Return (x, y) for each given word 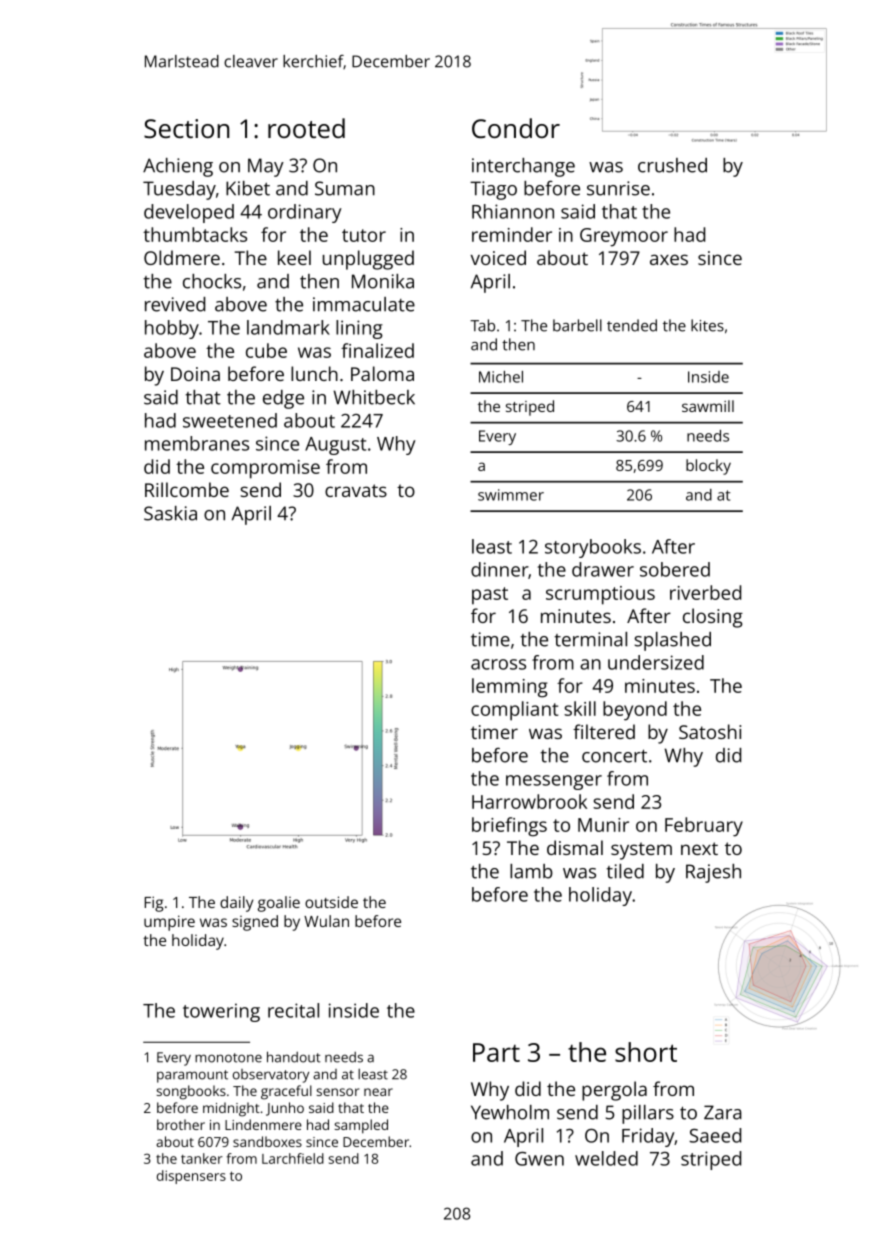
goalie (279, 904)
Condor (516, 128)
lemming (510, 688)
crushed (672, 165)
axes (669, 259)
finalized (377, 350)
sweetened (230, 420)
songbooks (191, 1092)
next (699, 848)
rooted (306, 128)
